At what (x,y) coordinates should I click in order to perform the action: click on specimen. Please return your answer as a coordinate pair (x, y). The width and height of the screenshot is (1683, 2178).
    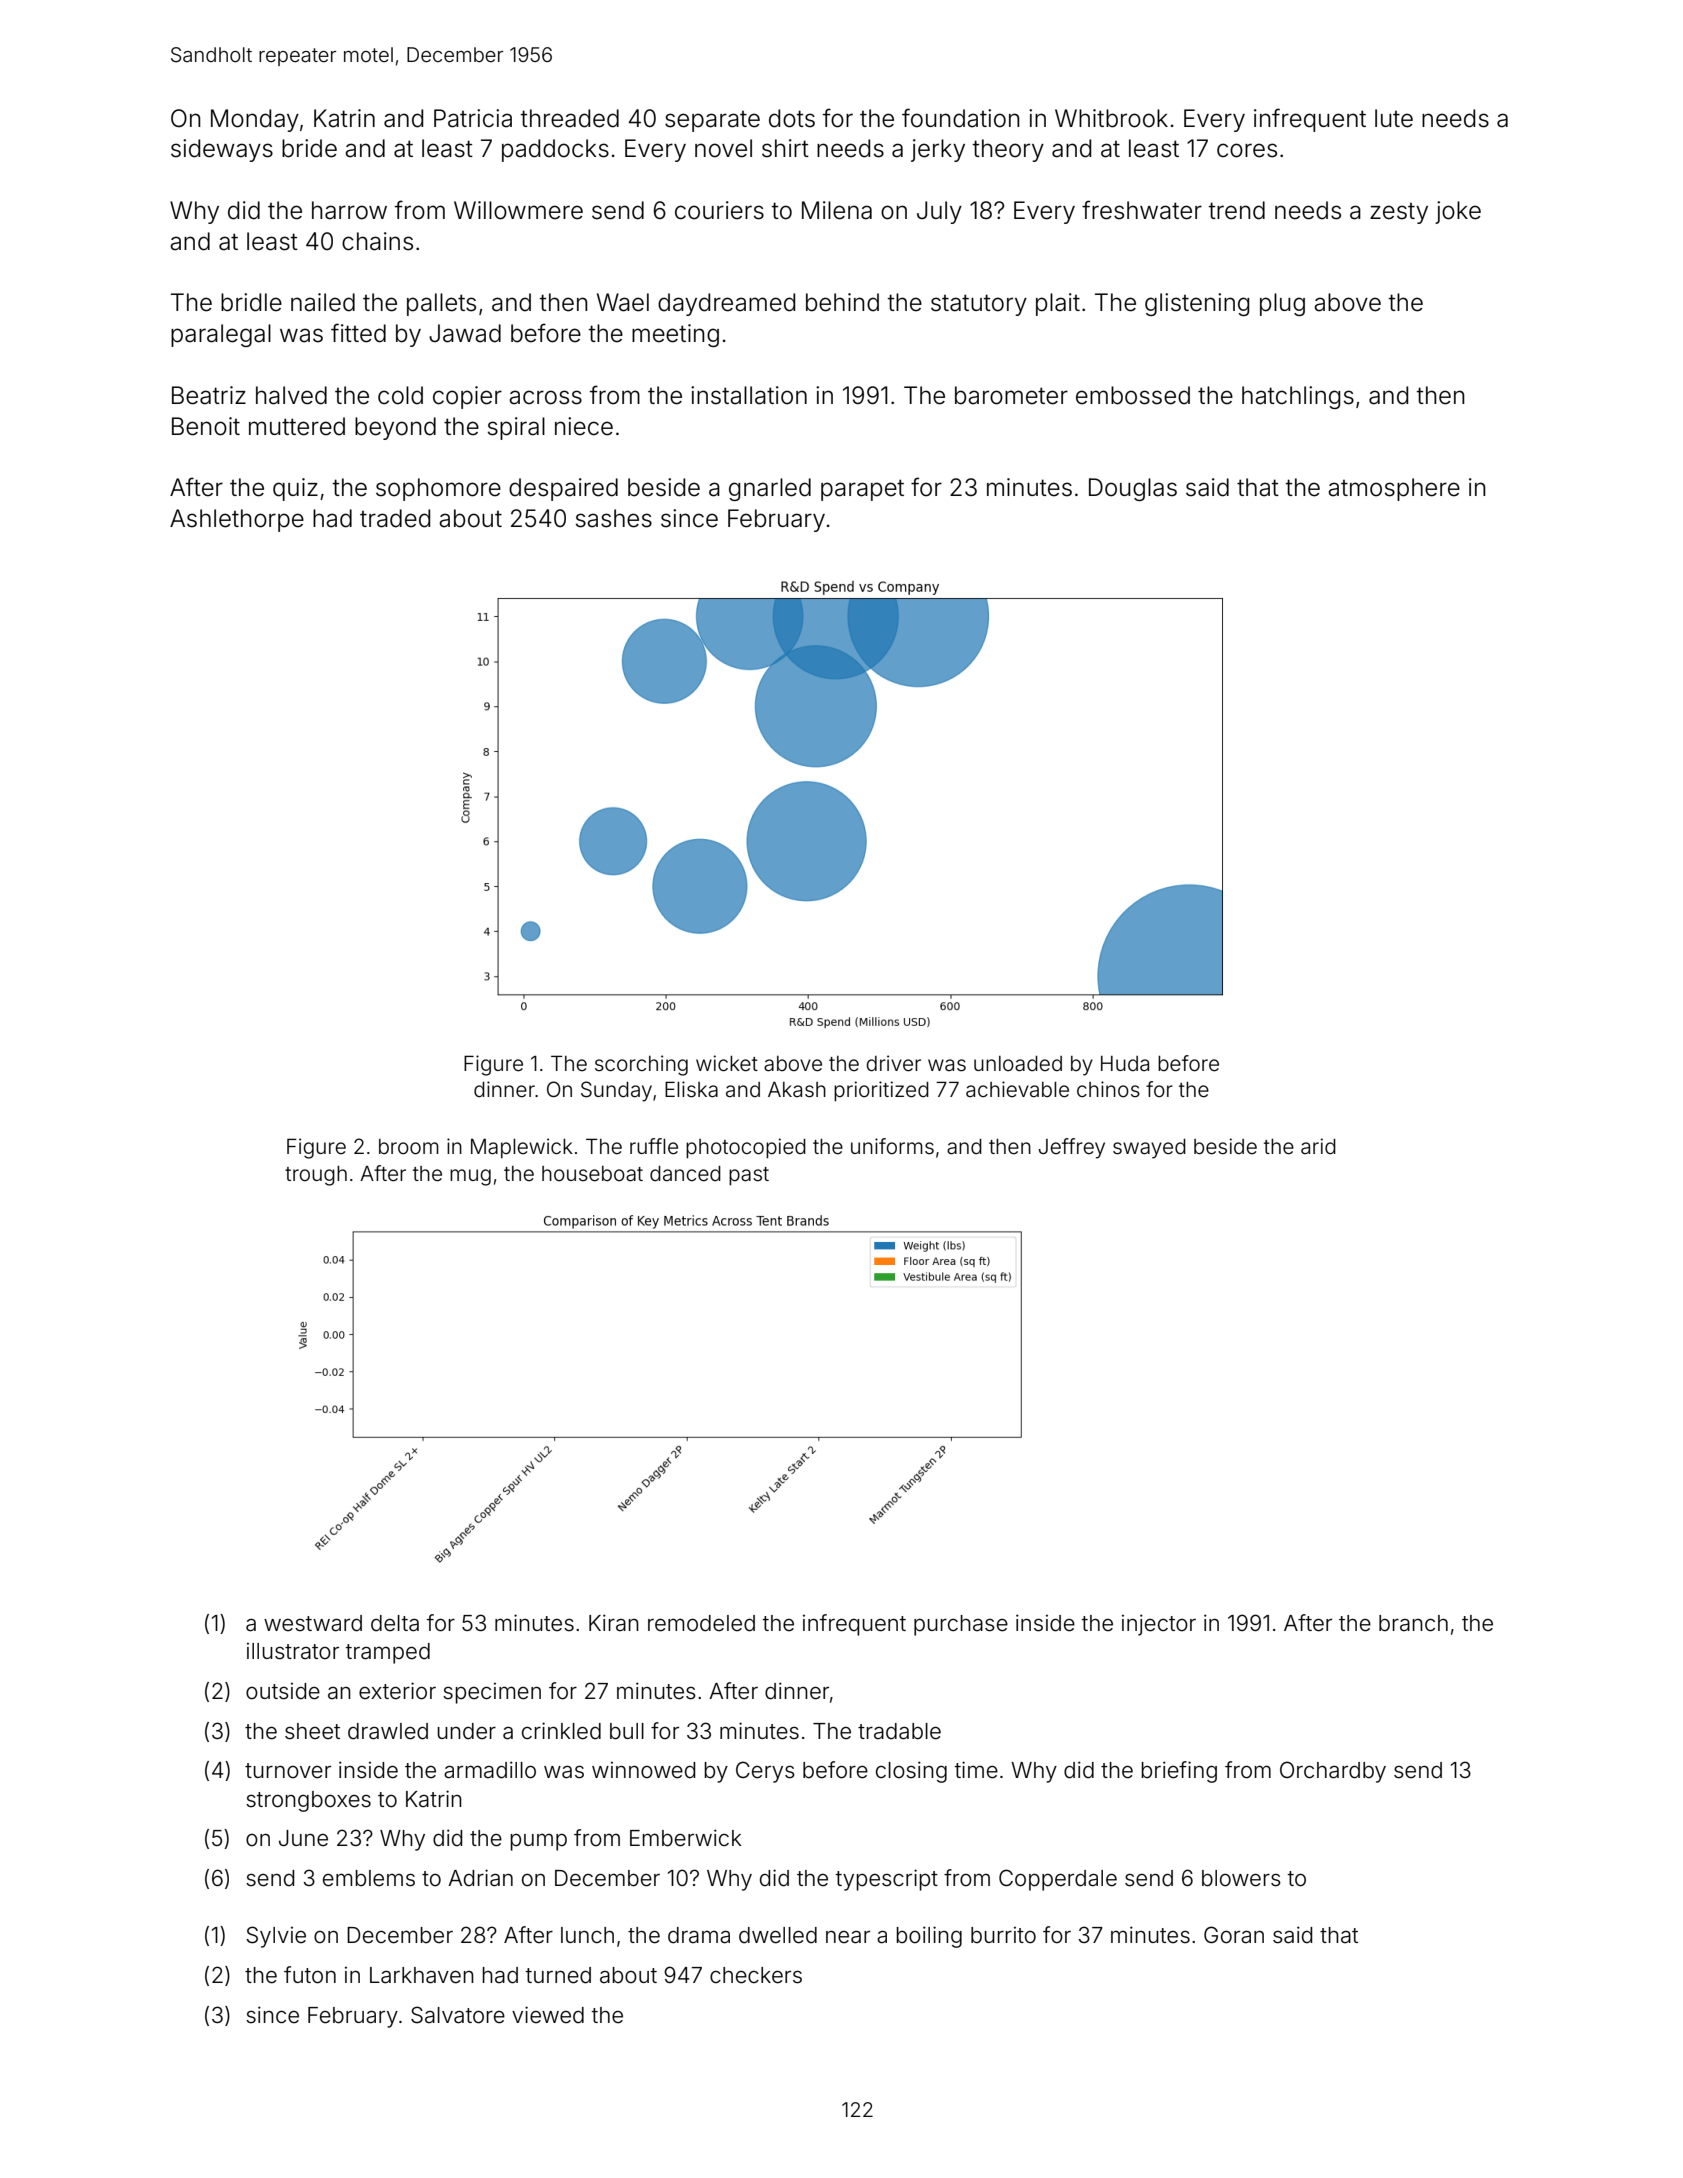
    Looking at the image, I should click on (492, 1693).
